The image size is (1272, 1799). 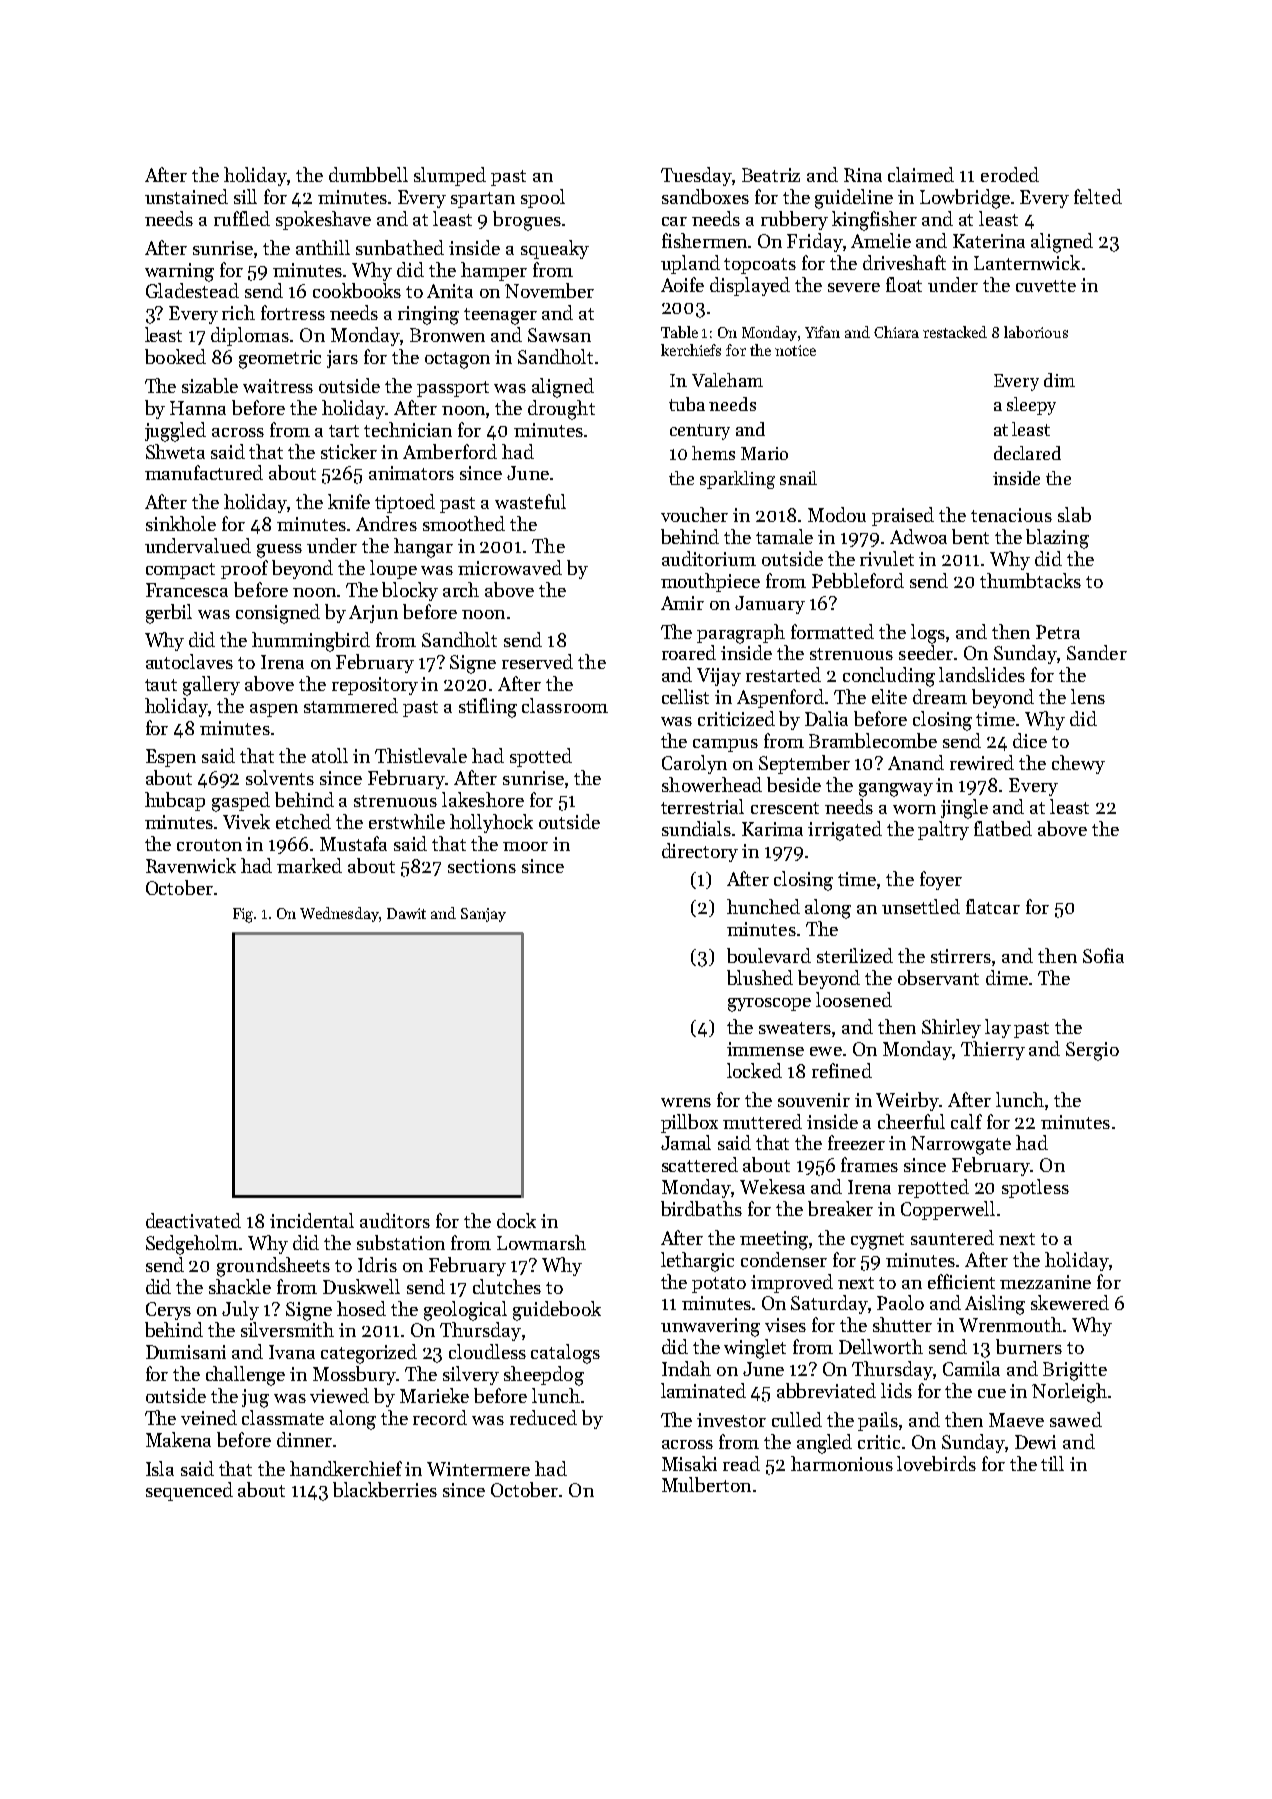 I want to click on declared, so click(x=1027, y=453).
